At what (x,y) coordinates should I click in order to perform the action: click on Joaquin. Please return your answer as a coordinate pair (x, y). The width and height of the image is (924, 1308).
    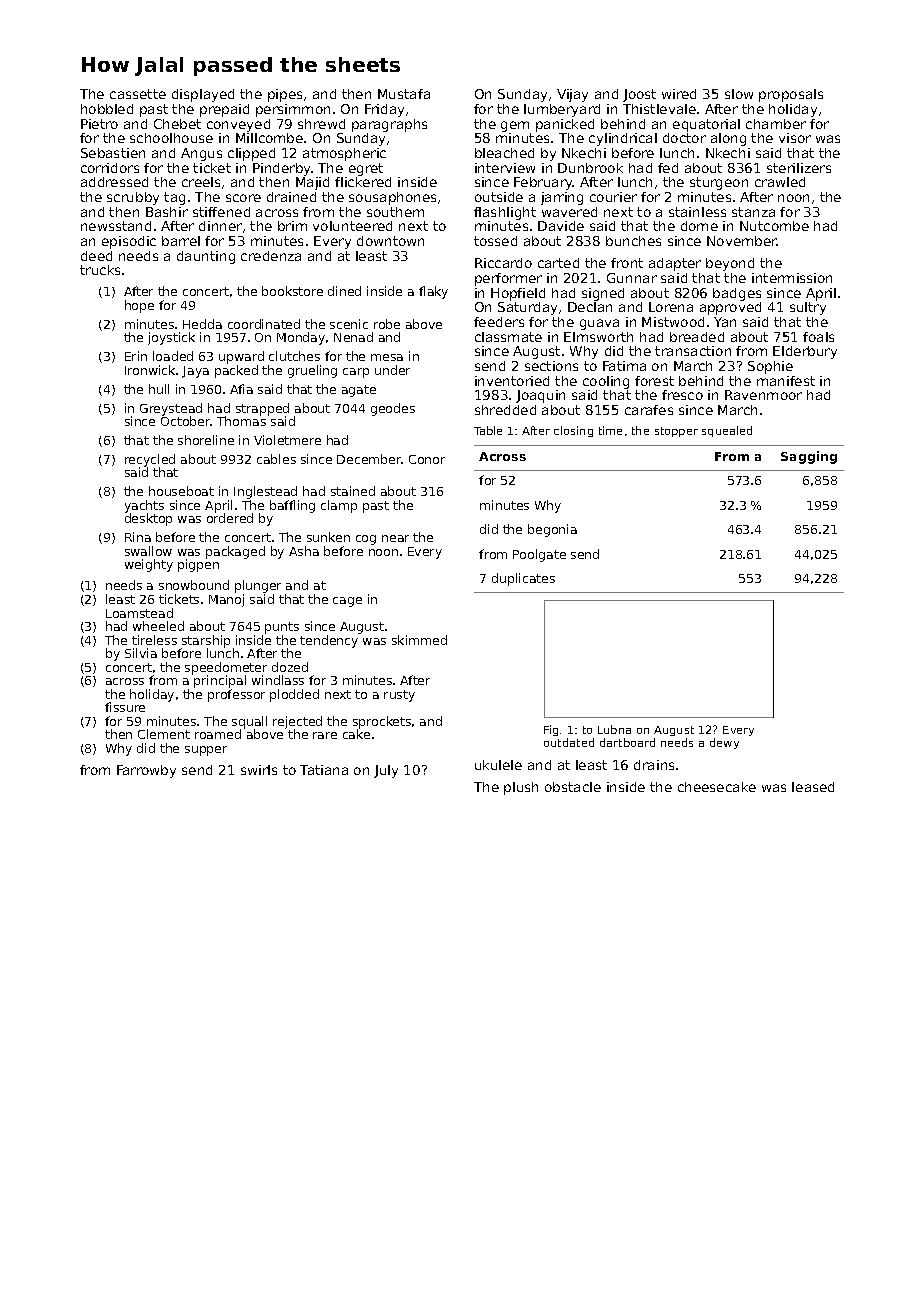
    Looking at the image, I should click on (540, 396).
